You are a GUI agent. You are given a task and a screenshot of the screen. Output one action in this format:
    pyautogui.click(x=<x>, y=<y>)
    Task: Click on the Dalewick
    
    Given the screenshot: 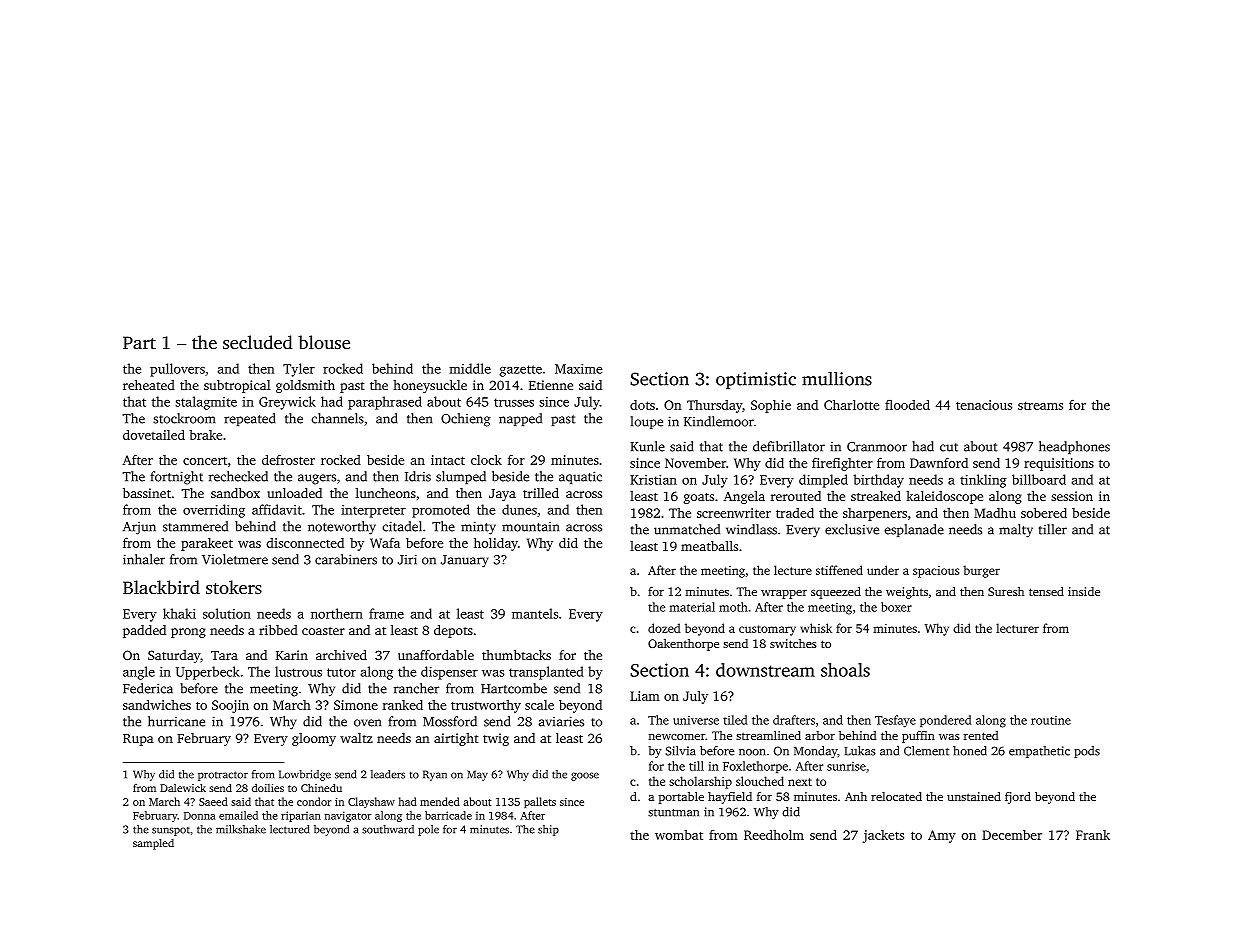 What is the action you would take?
    pyautogui.click(x=183, y=787)
